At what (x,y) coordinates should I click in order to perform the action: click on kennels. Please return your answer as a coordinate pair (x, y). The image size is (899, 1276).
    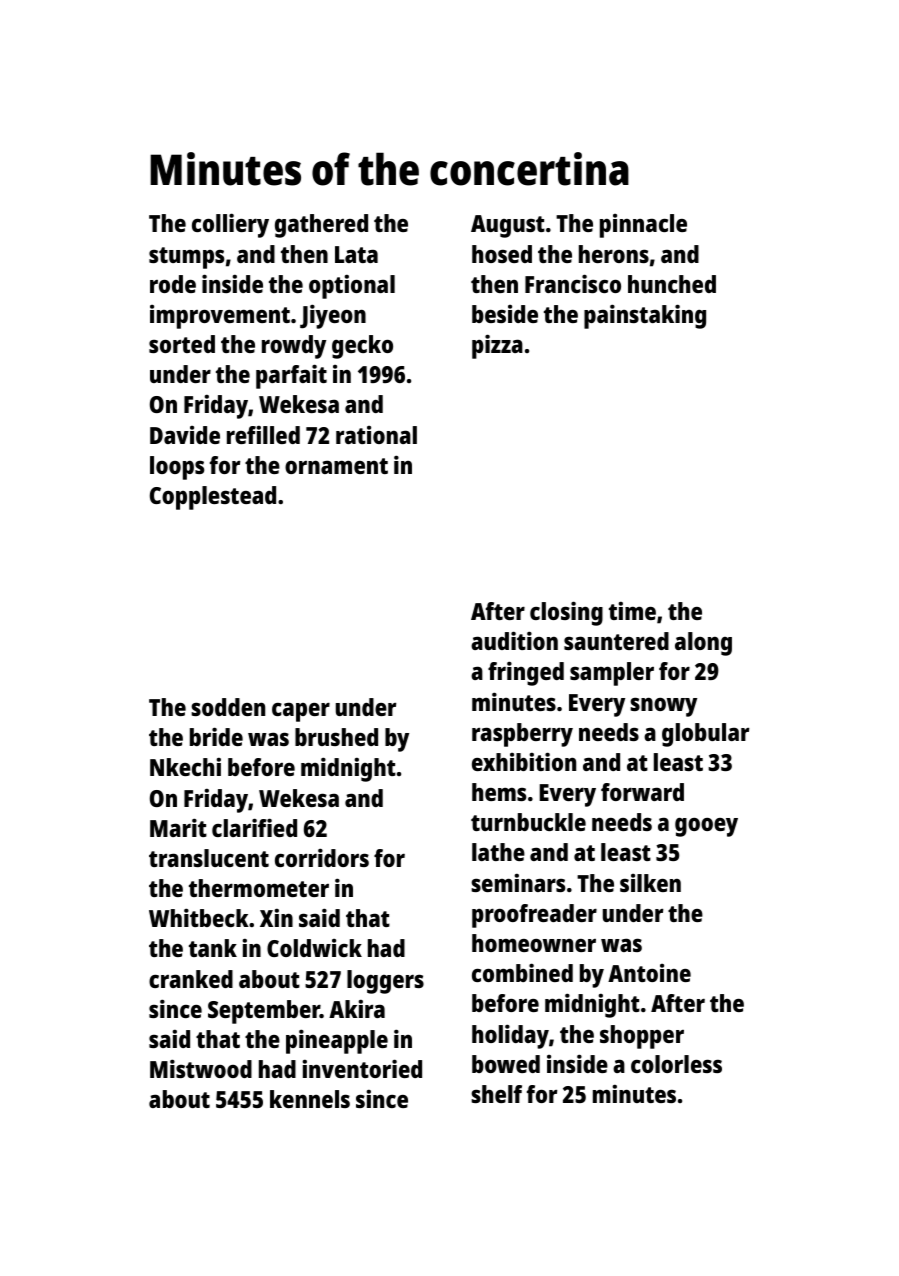
    Looking at the image, I should click on (310, 1099).
